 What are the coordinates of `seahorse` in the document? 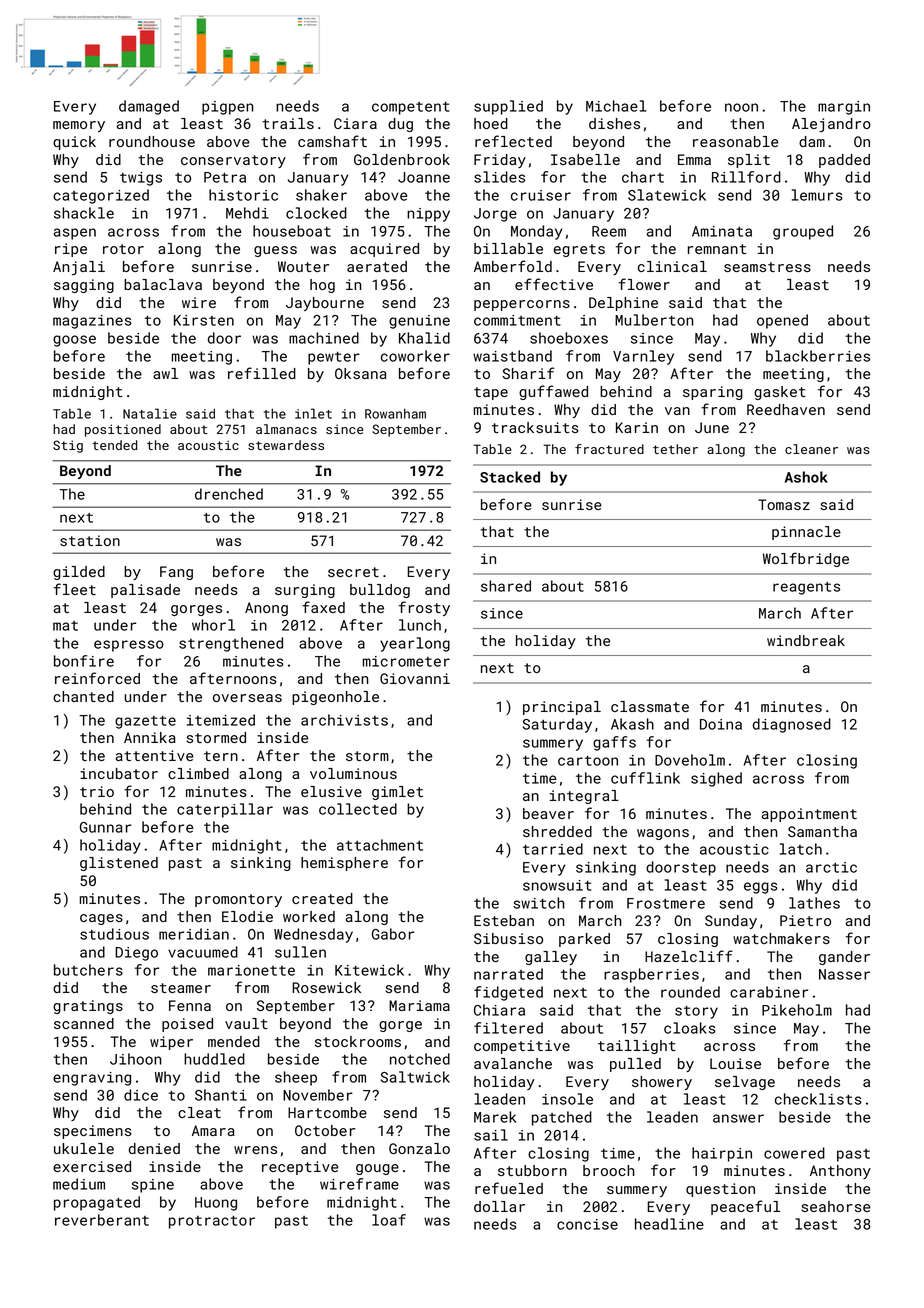 It's located at (836, 1206).
